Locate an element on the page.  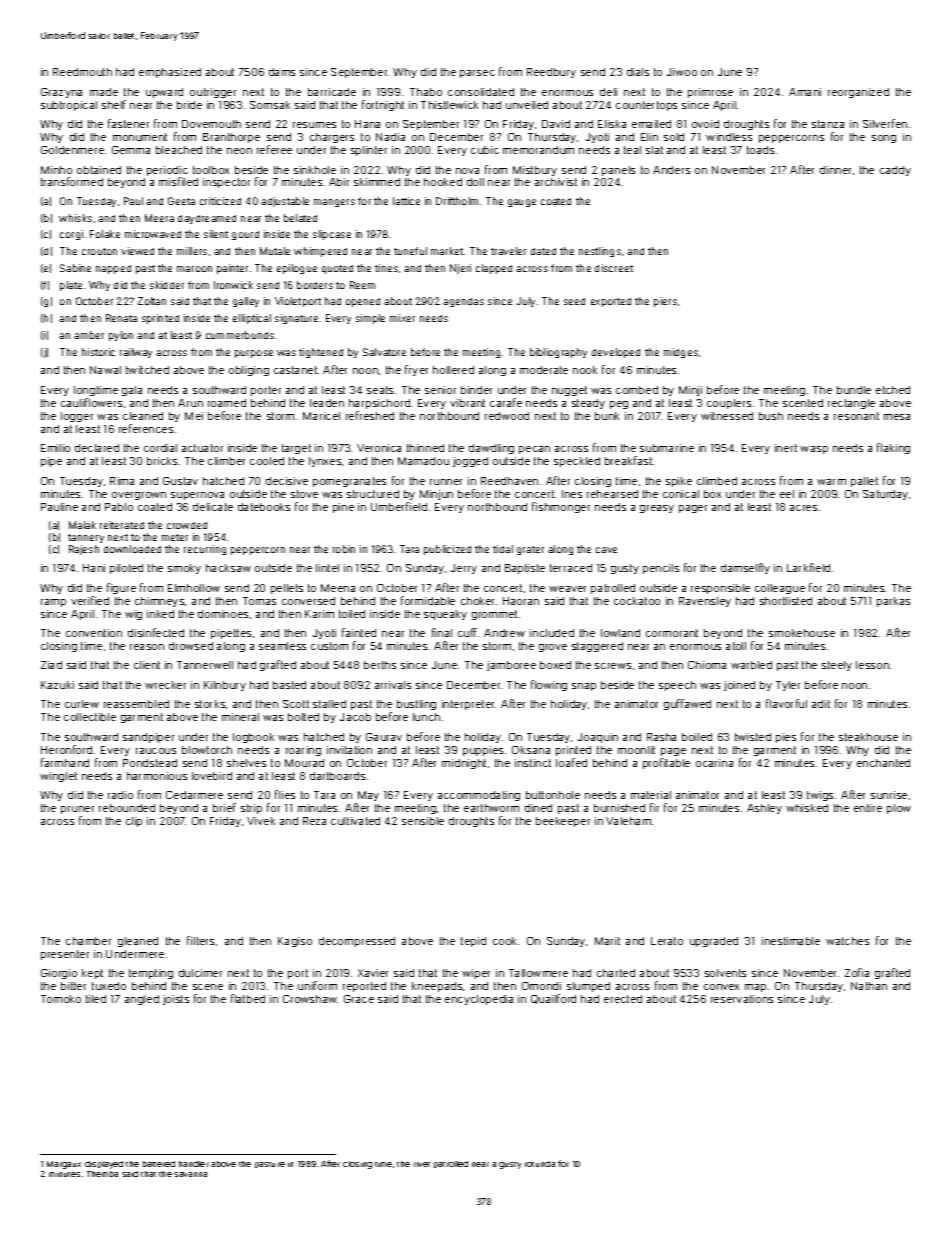
gleaned is located at coordinates (138, 942).
